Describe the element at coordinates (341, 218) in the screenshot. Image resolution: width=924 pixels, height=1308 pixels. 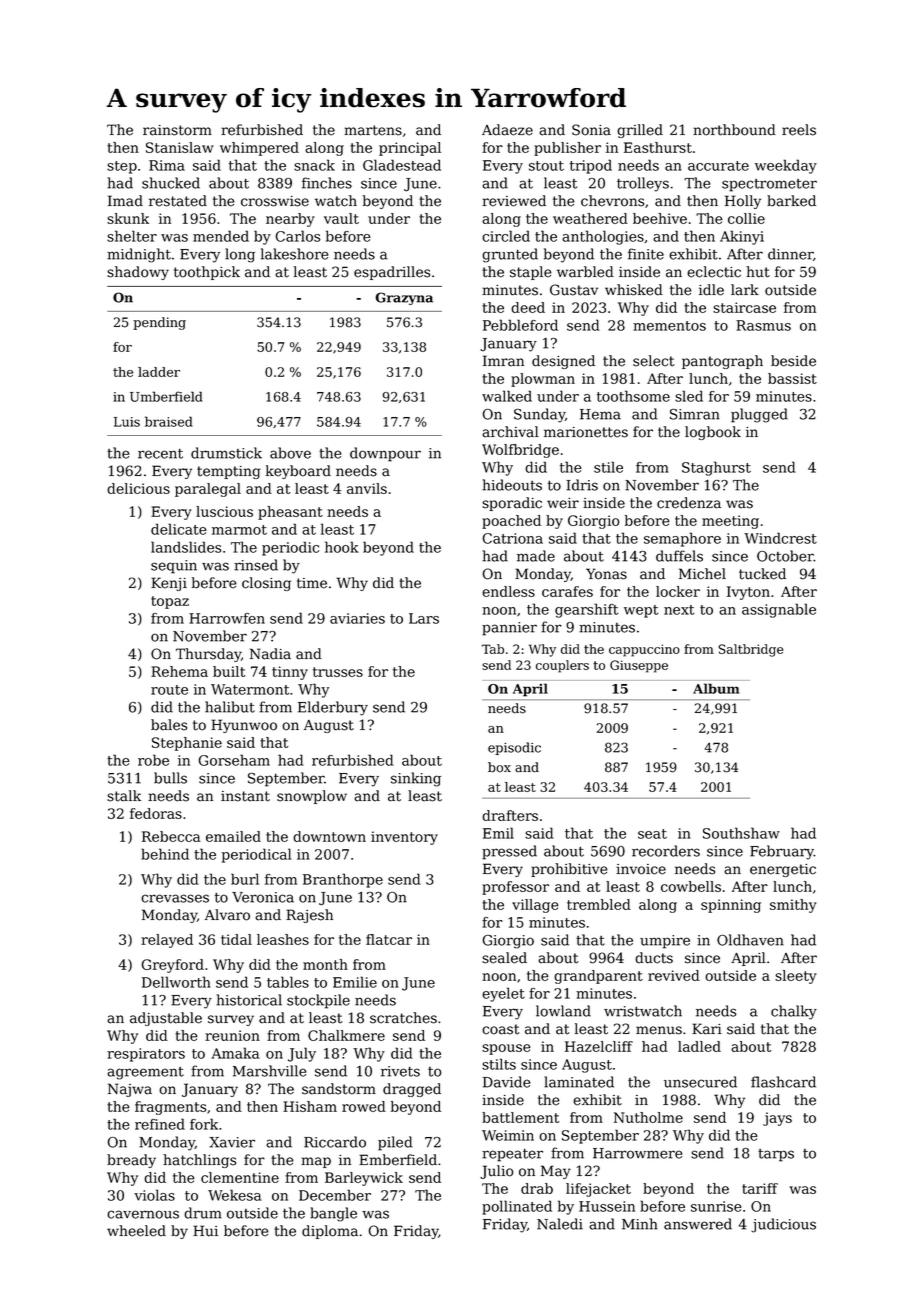
I see `vault` at that location.
